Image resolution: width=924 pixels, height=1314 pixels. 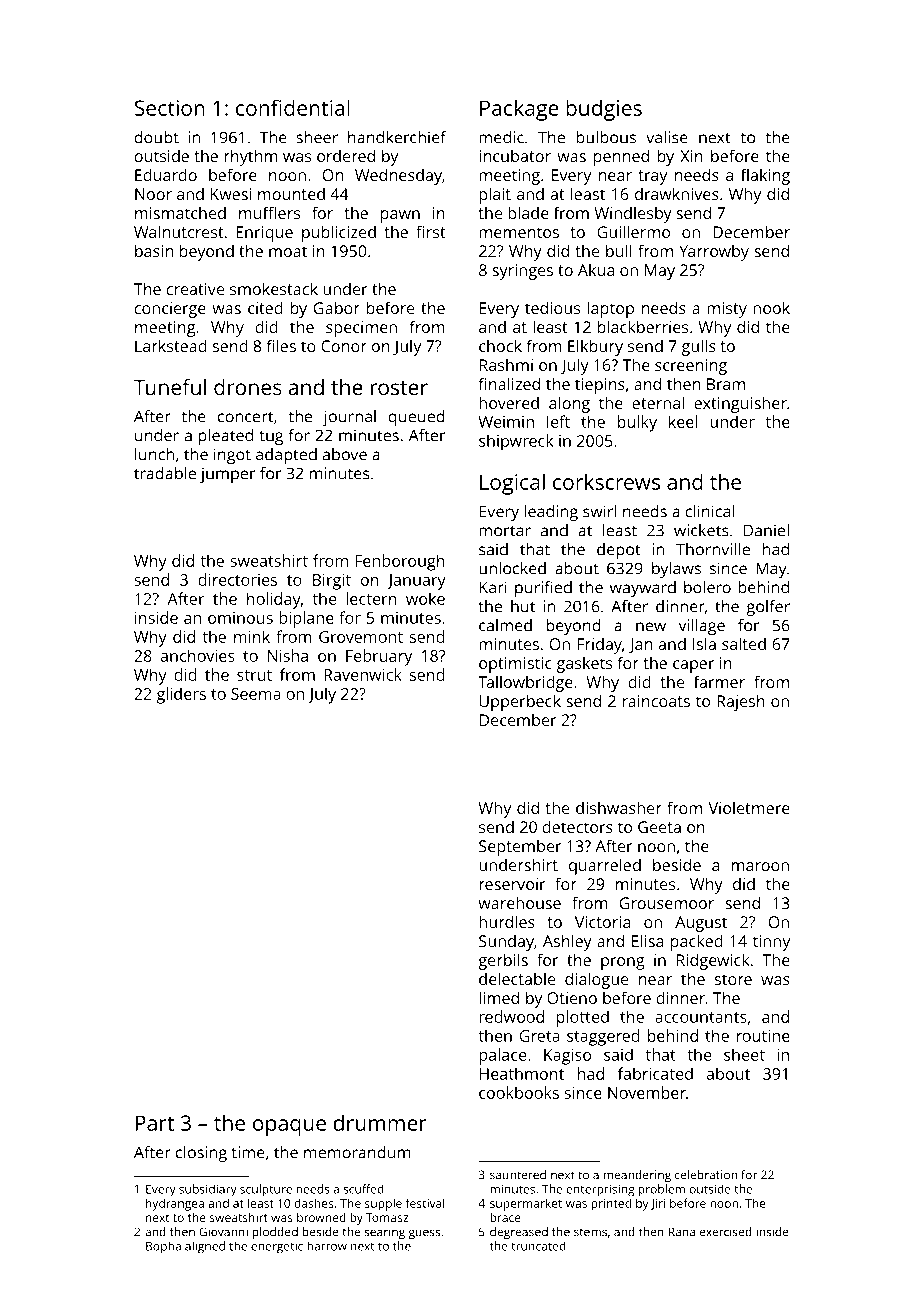 What do you see at coordinates (277, 1247) in the screenshot?
I see `energetic` at bounding box center [277, 1247].
